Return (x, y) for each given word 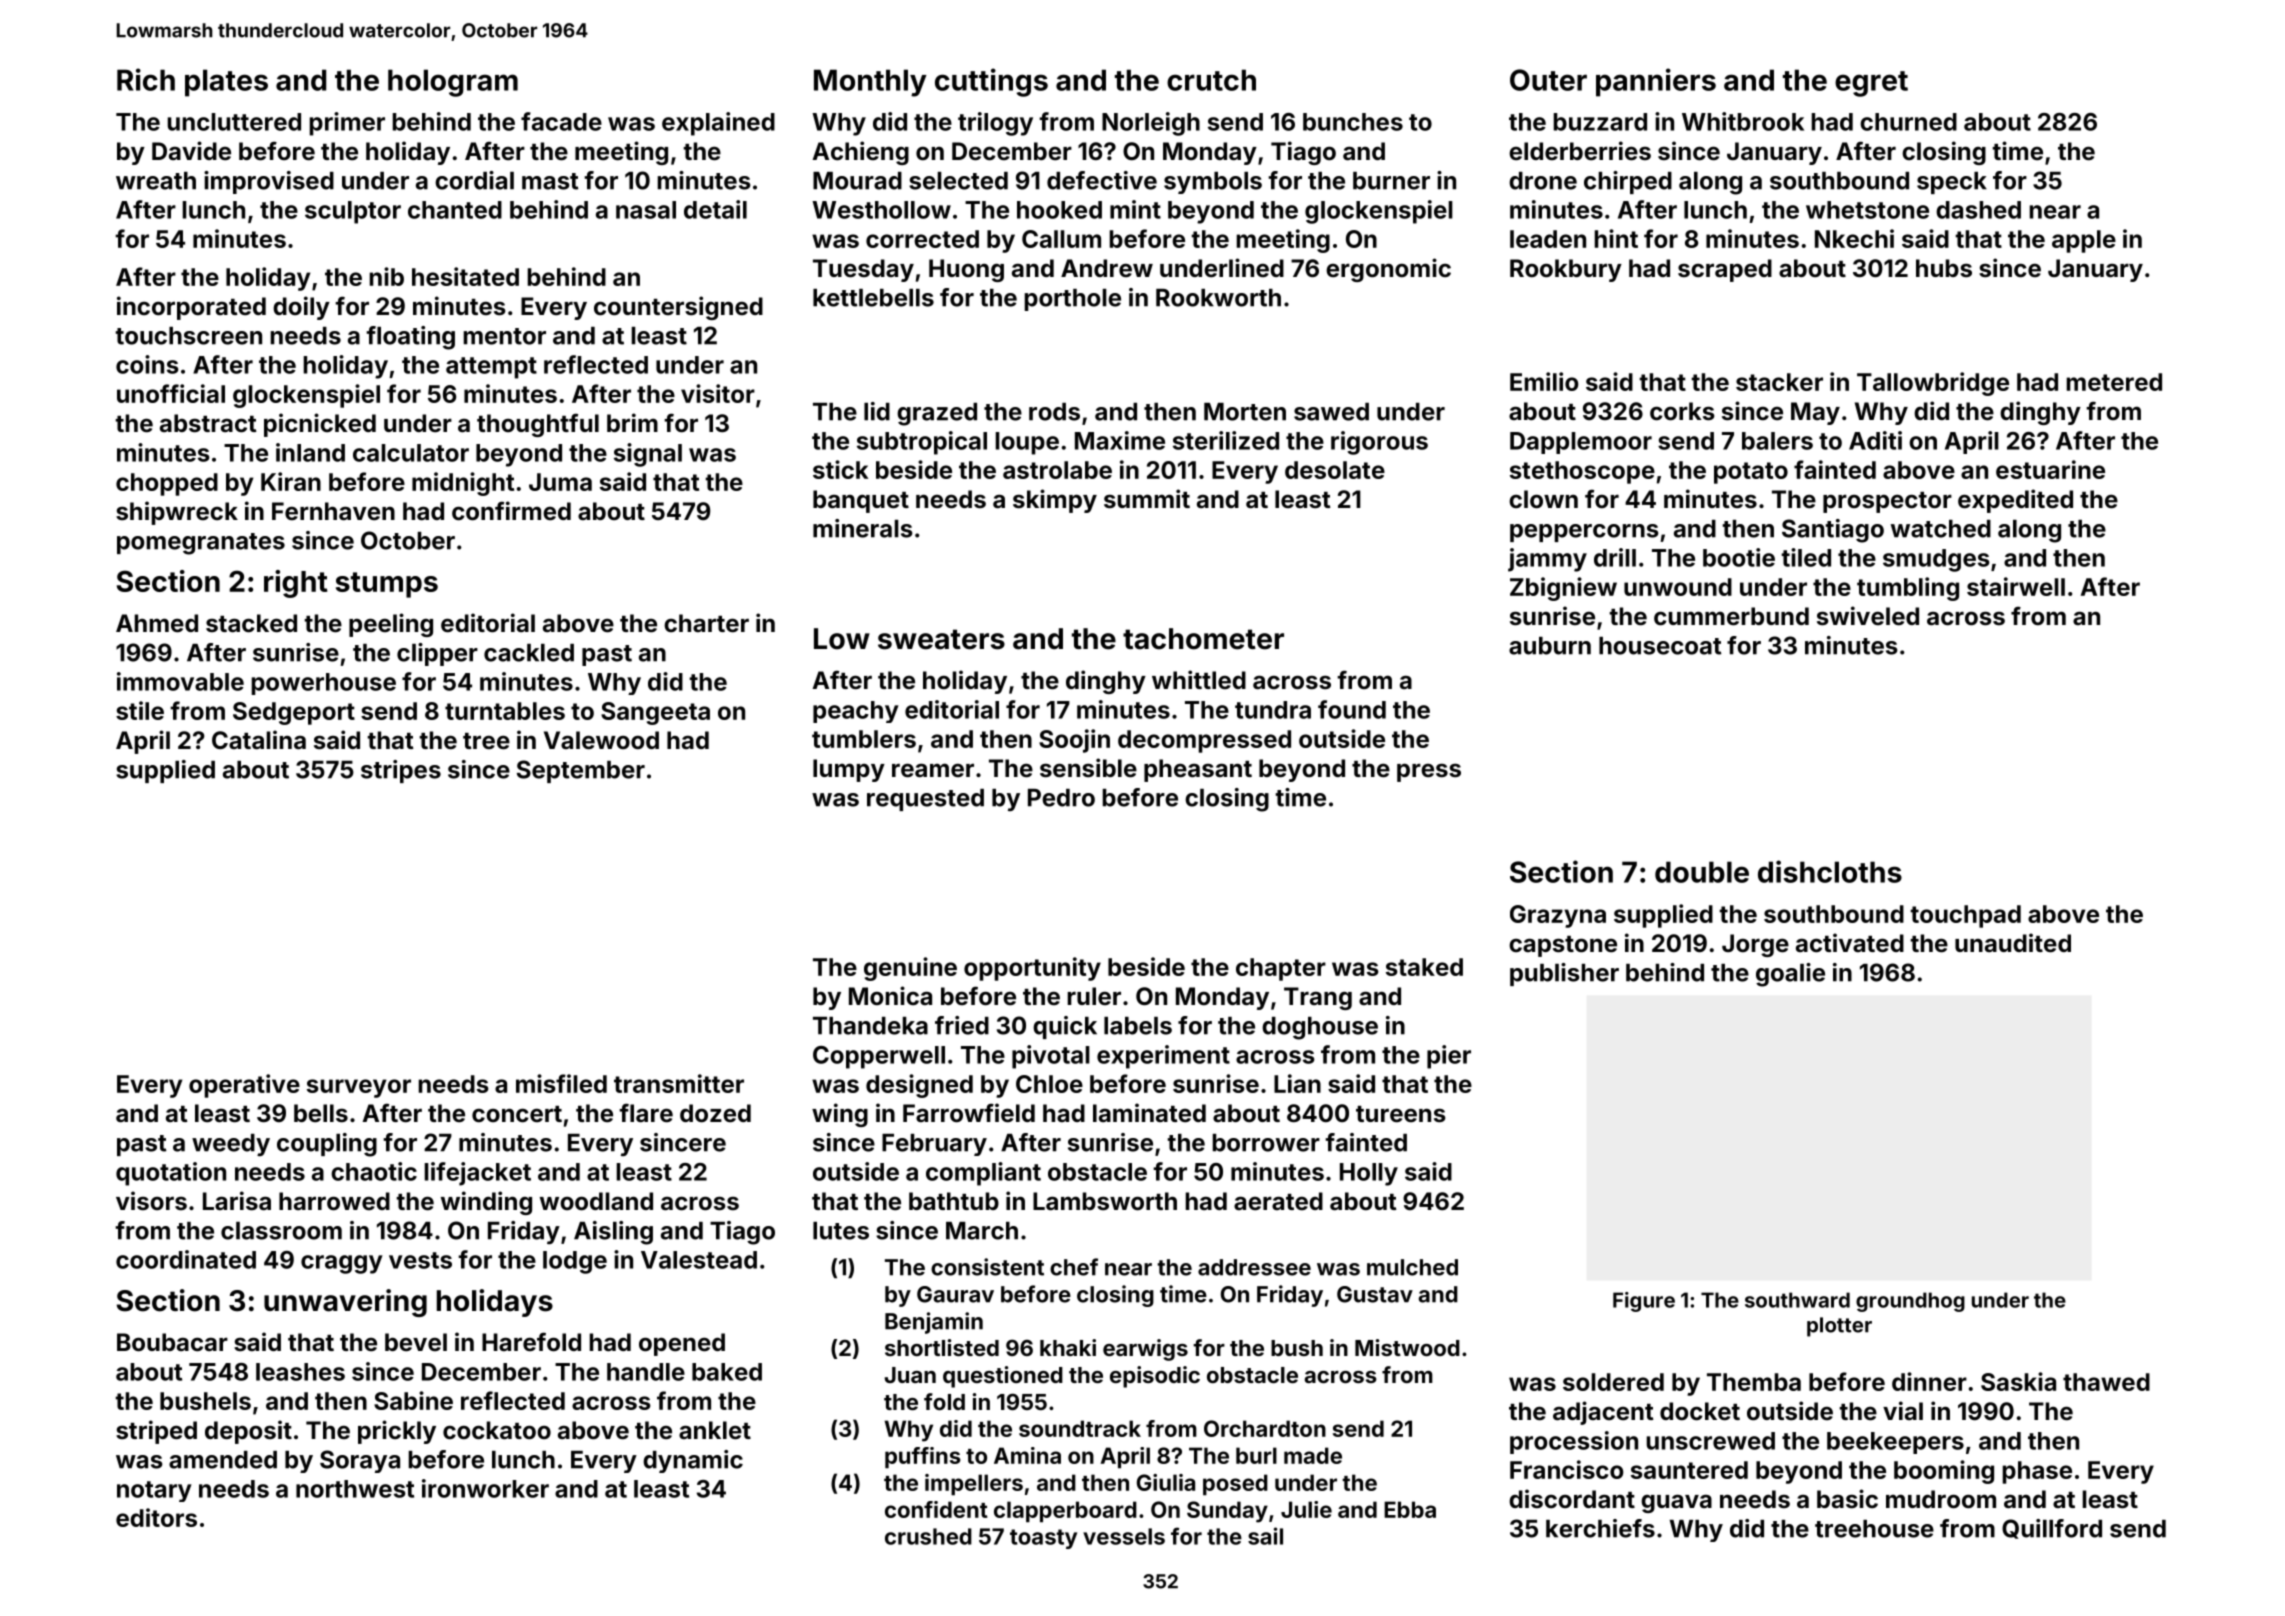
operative (244, 1086)
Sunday (1227, 1512)
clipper (437, 654)
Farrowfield (969, 1113)
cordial (474, 180)
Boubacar (172, 1342)
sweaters (941, 639)
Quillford (2052, 1529)
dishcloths (1830, 871)
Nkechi (1854, 238)
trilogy (995, 124)
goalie (1790, 975)
